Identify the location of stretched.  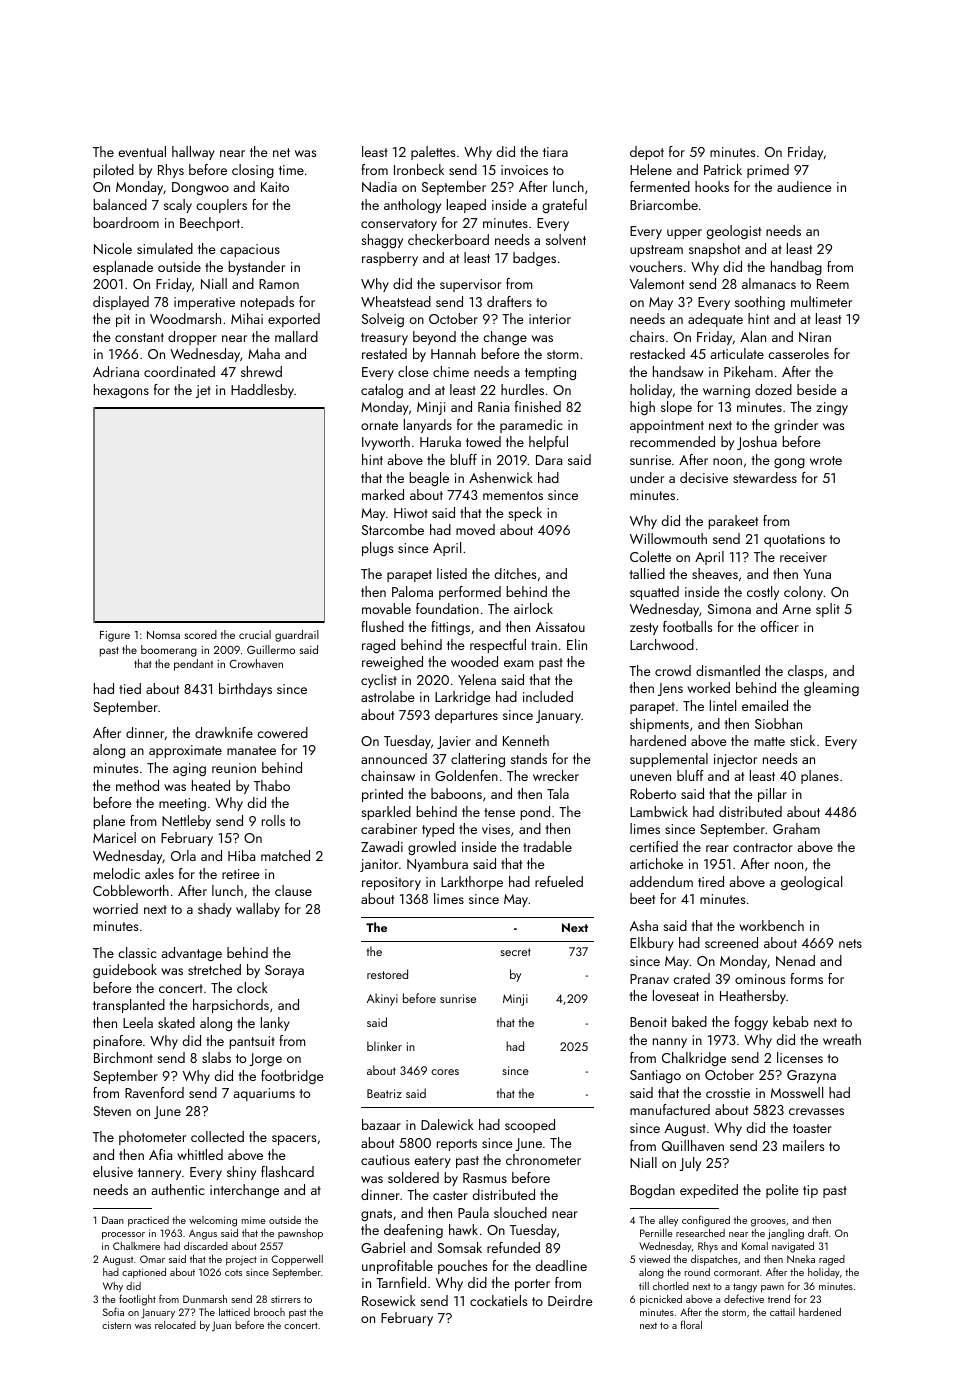
(214, 969).
